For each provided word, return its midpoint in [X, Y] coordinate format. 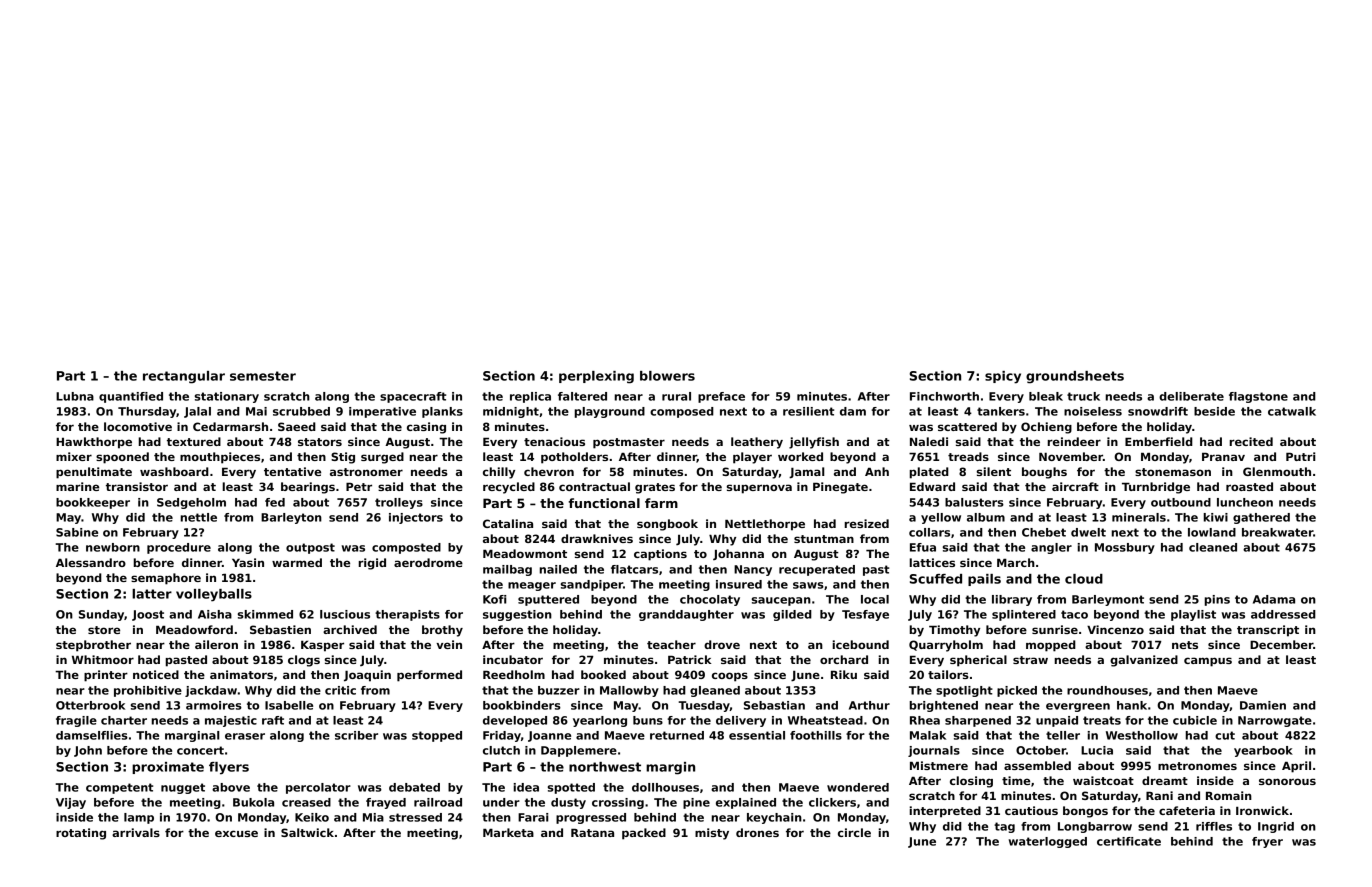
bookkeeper [93, 503]
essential [757, 735]
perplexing [596, 377]
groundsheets [1075, 377]
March [1016, 562]
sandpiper [592, 585]
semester [263, 376]
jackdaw [211, 691]
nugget [183, 788]
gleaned [715, 691]
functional [604, 503]
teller [1063, 735]
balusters [974, 502]
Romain [1229, 795]
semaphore [166, 579]
